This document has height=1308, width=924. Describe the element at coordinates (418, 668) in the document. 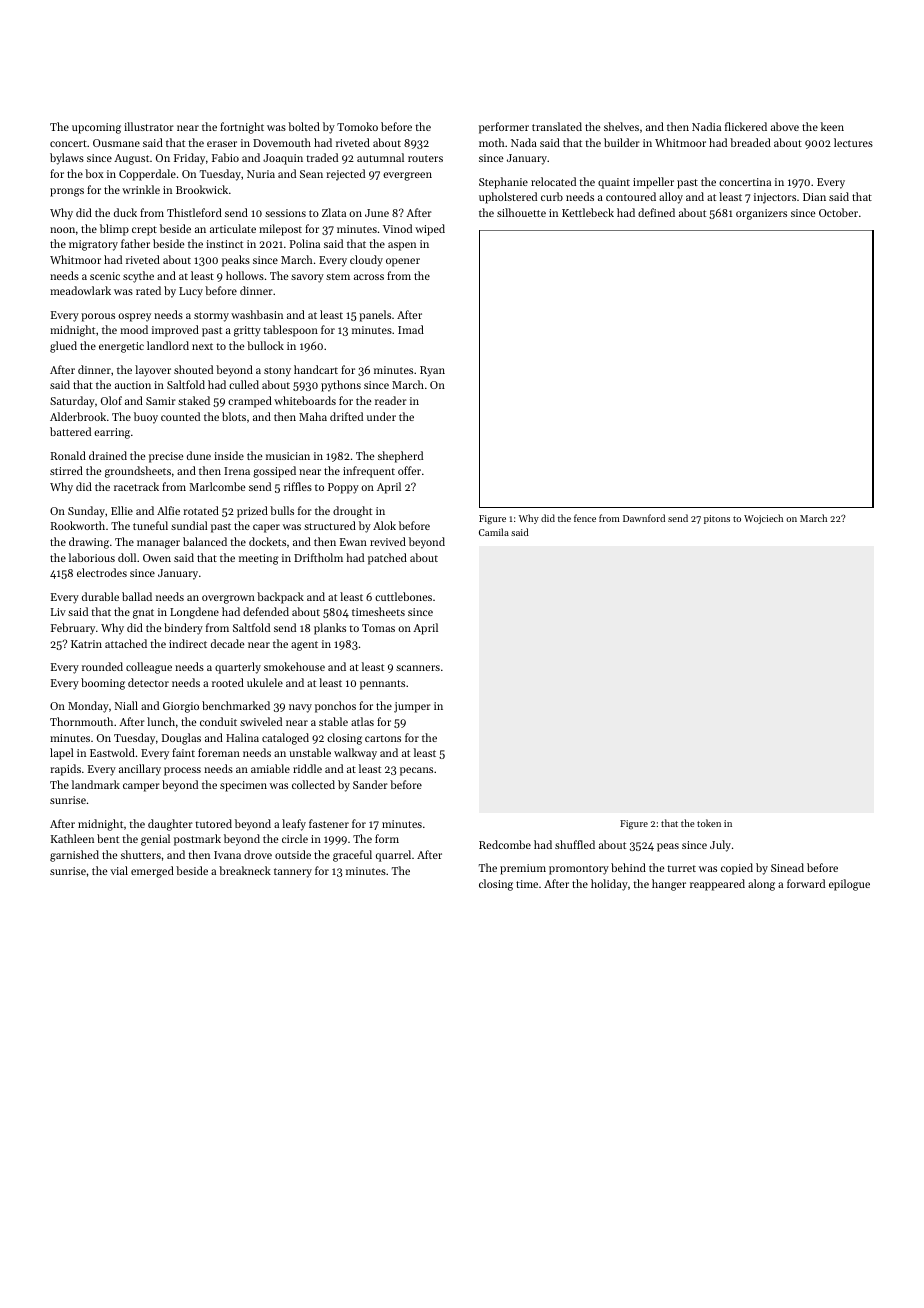

I see `scanners` at that location.
